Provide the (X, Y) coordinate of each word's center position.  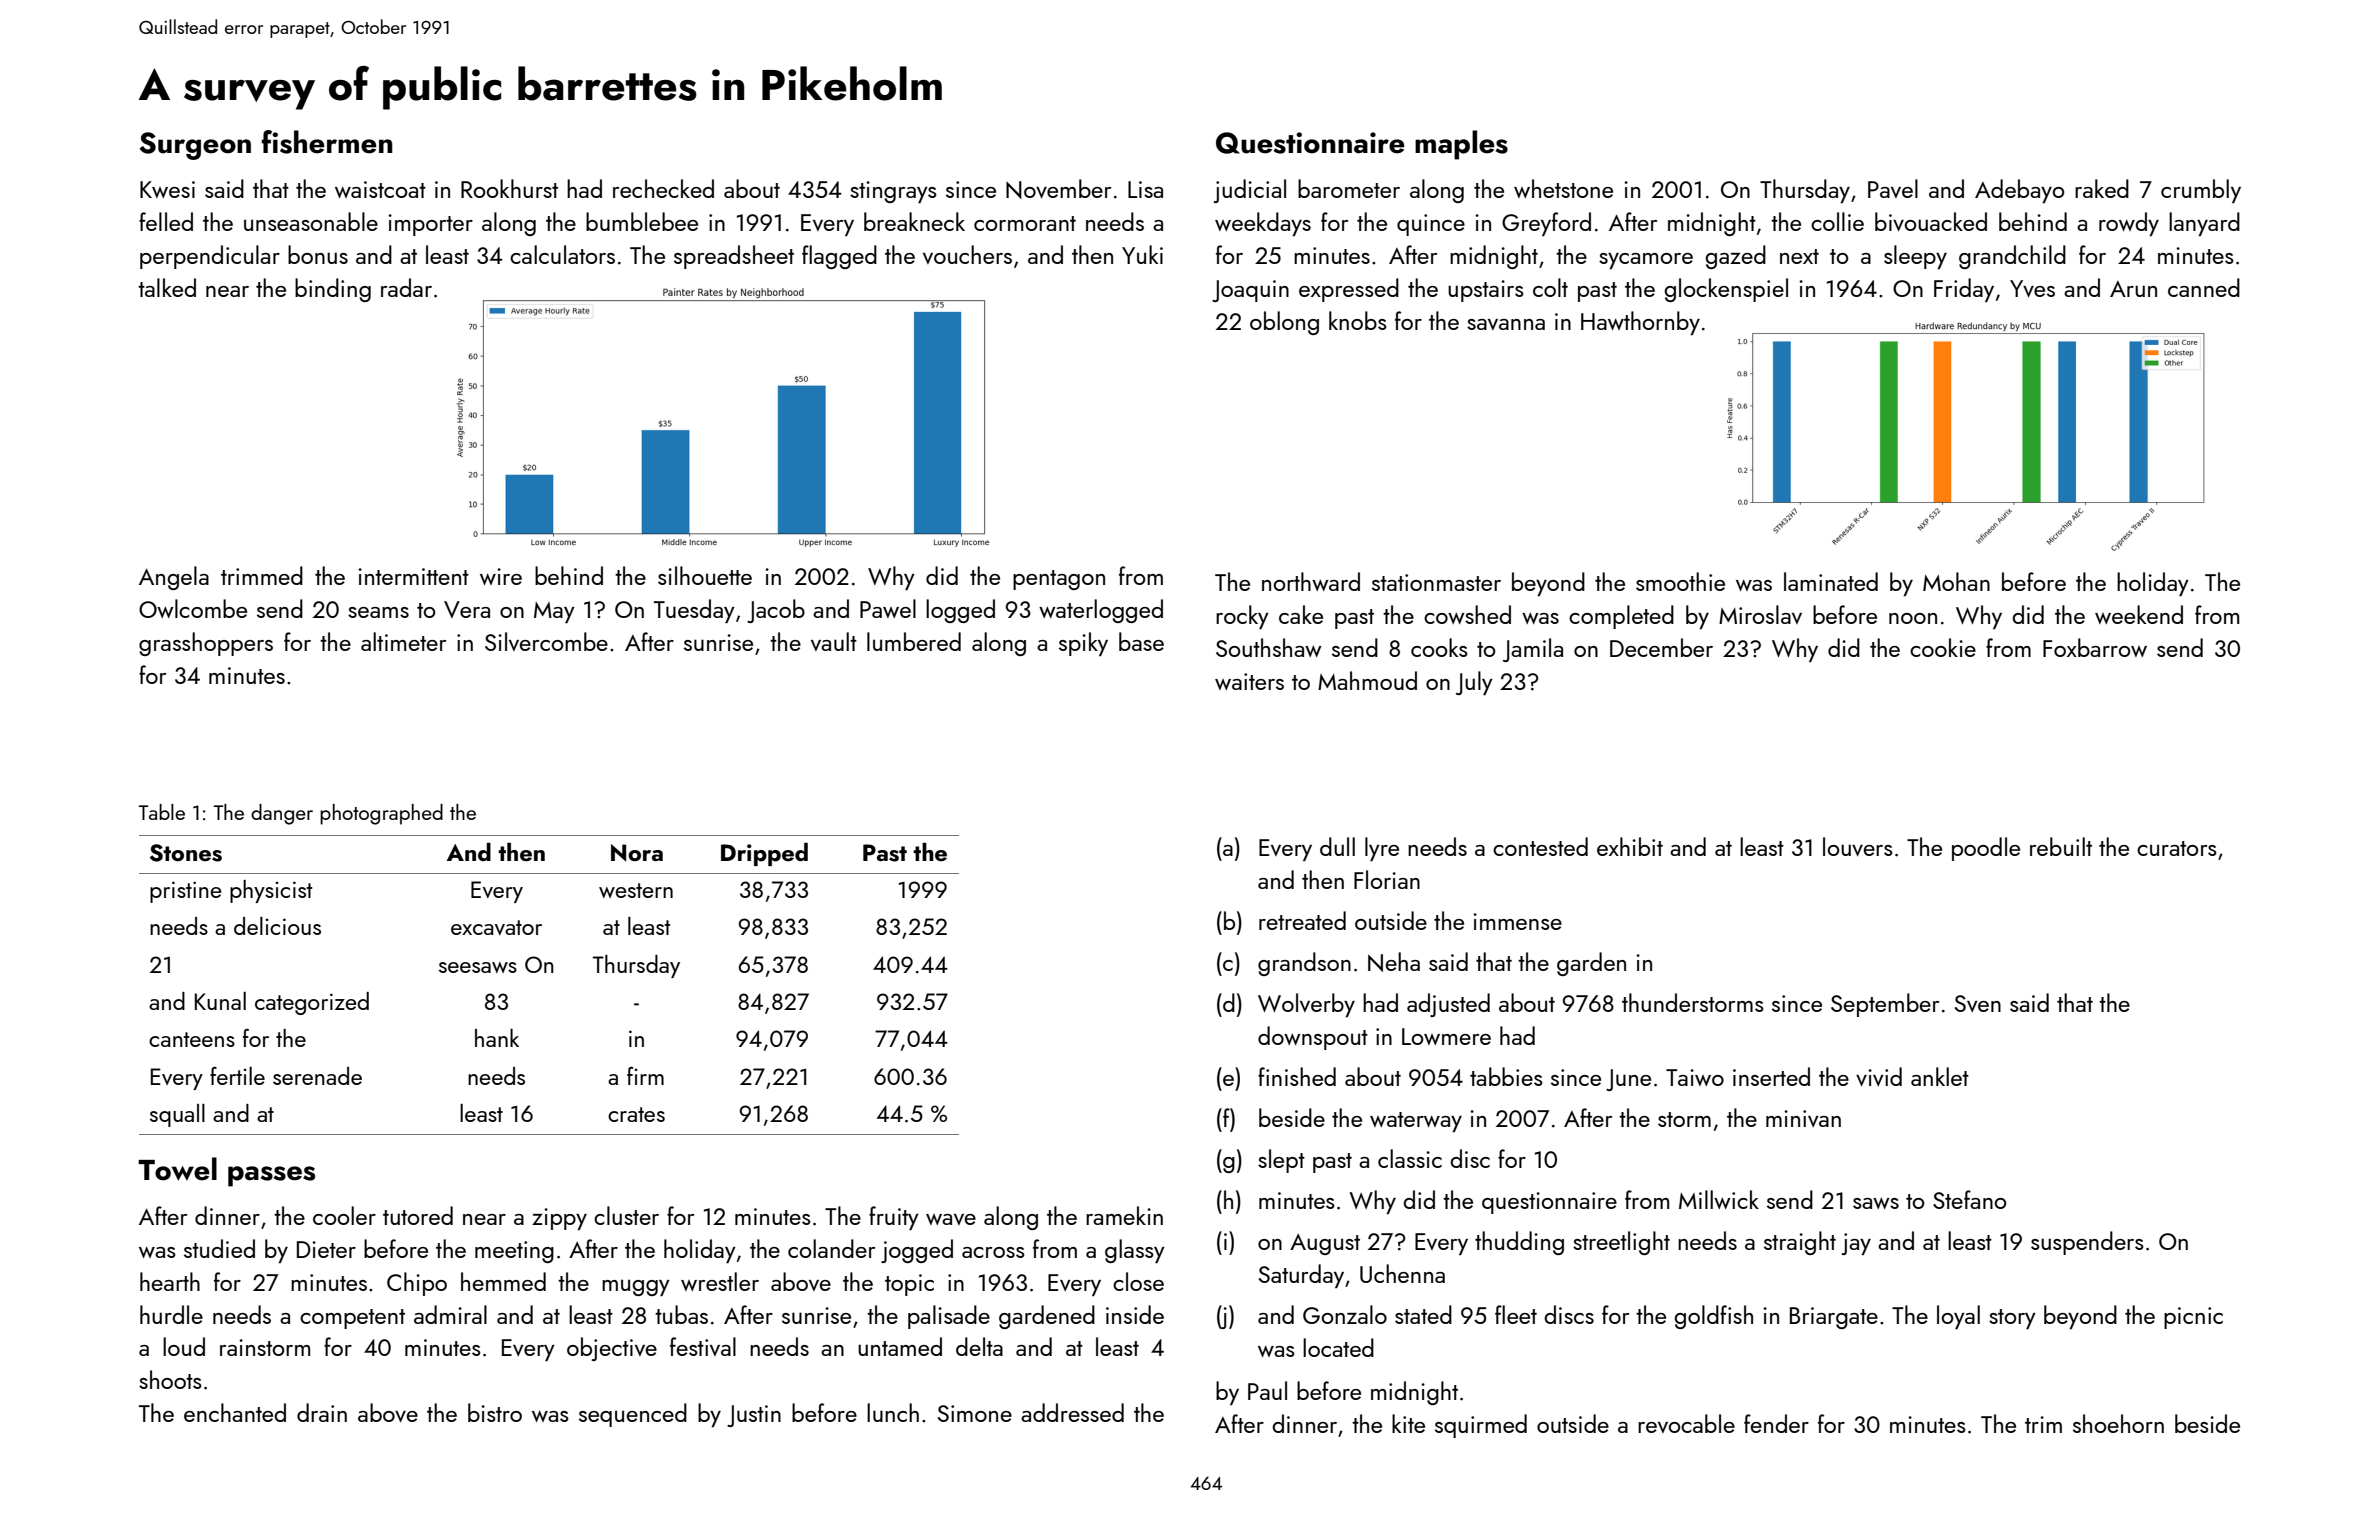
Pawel (888, 608)
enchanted (235, 1412)
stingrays (893, 192)
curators (2177, 848)
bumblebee (642, 221)
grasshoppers (206, 644)
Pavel (1893, 188)
